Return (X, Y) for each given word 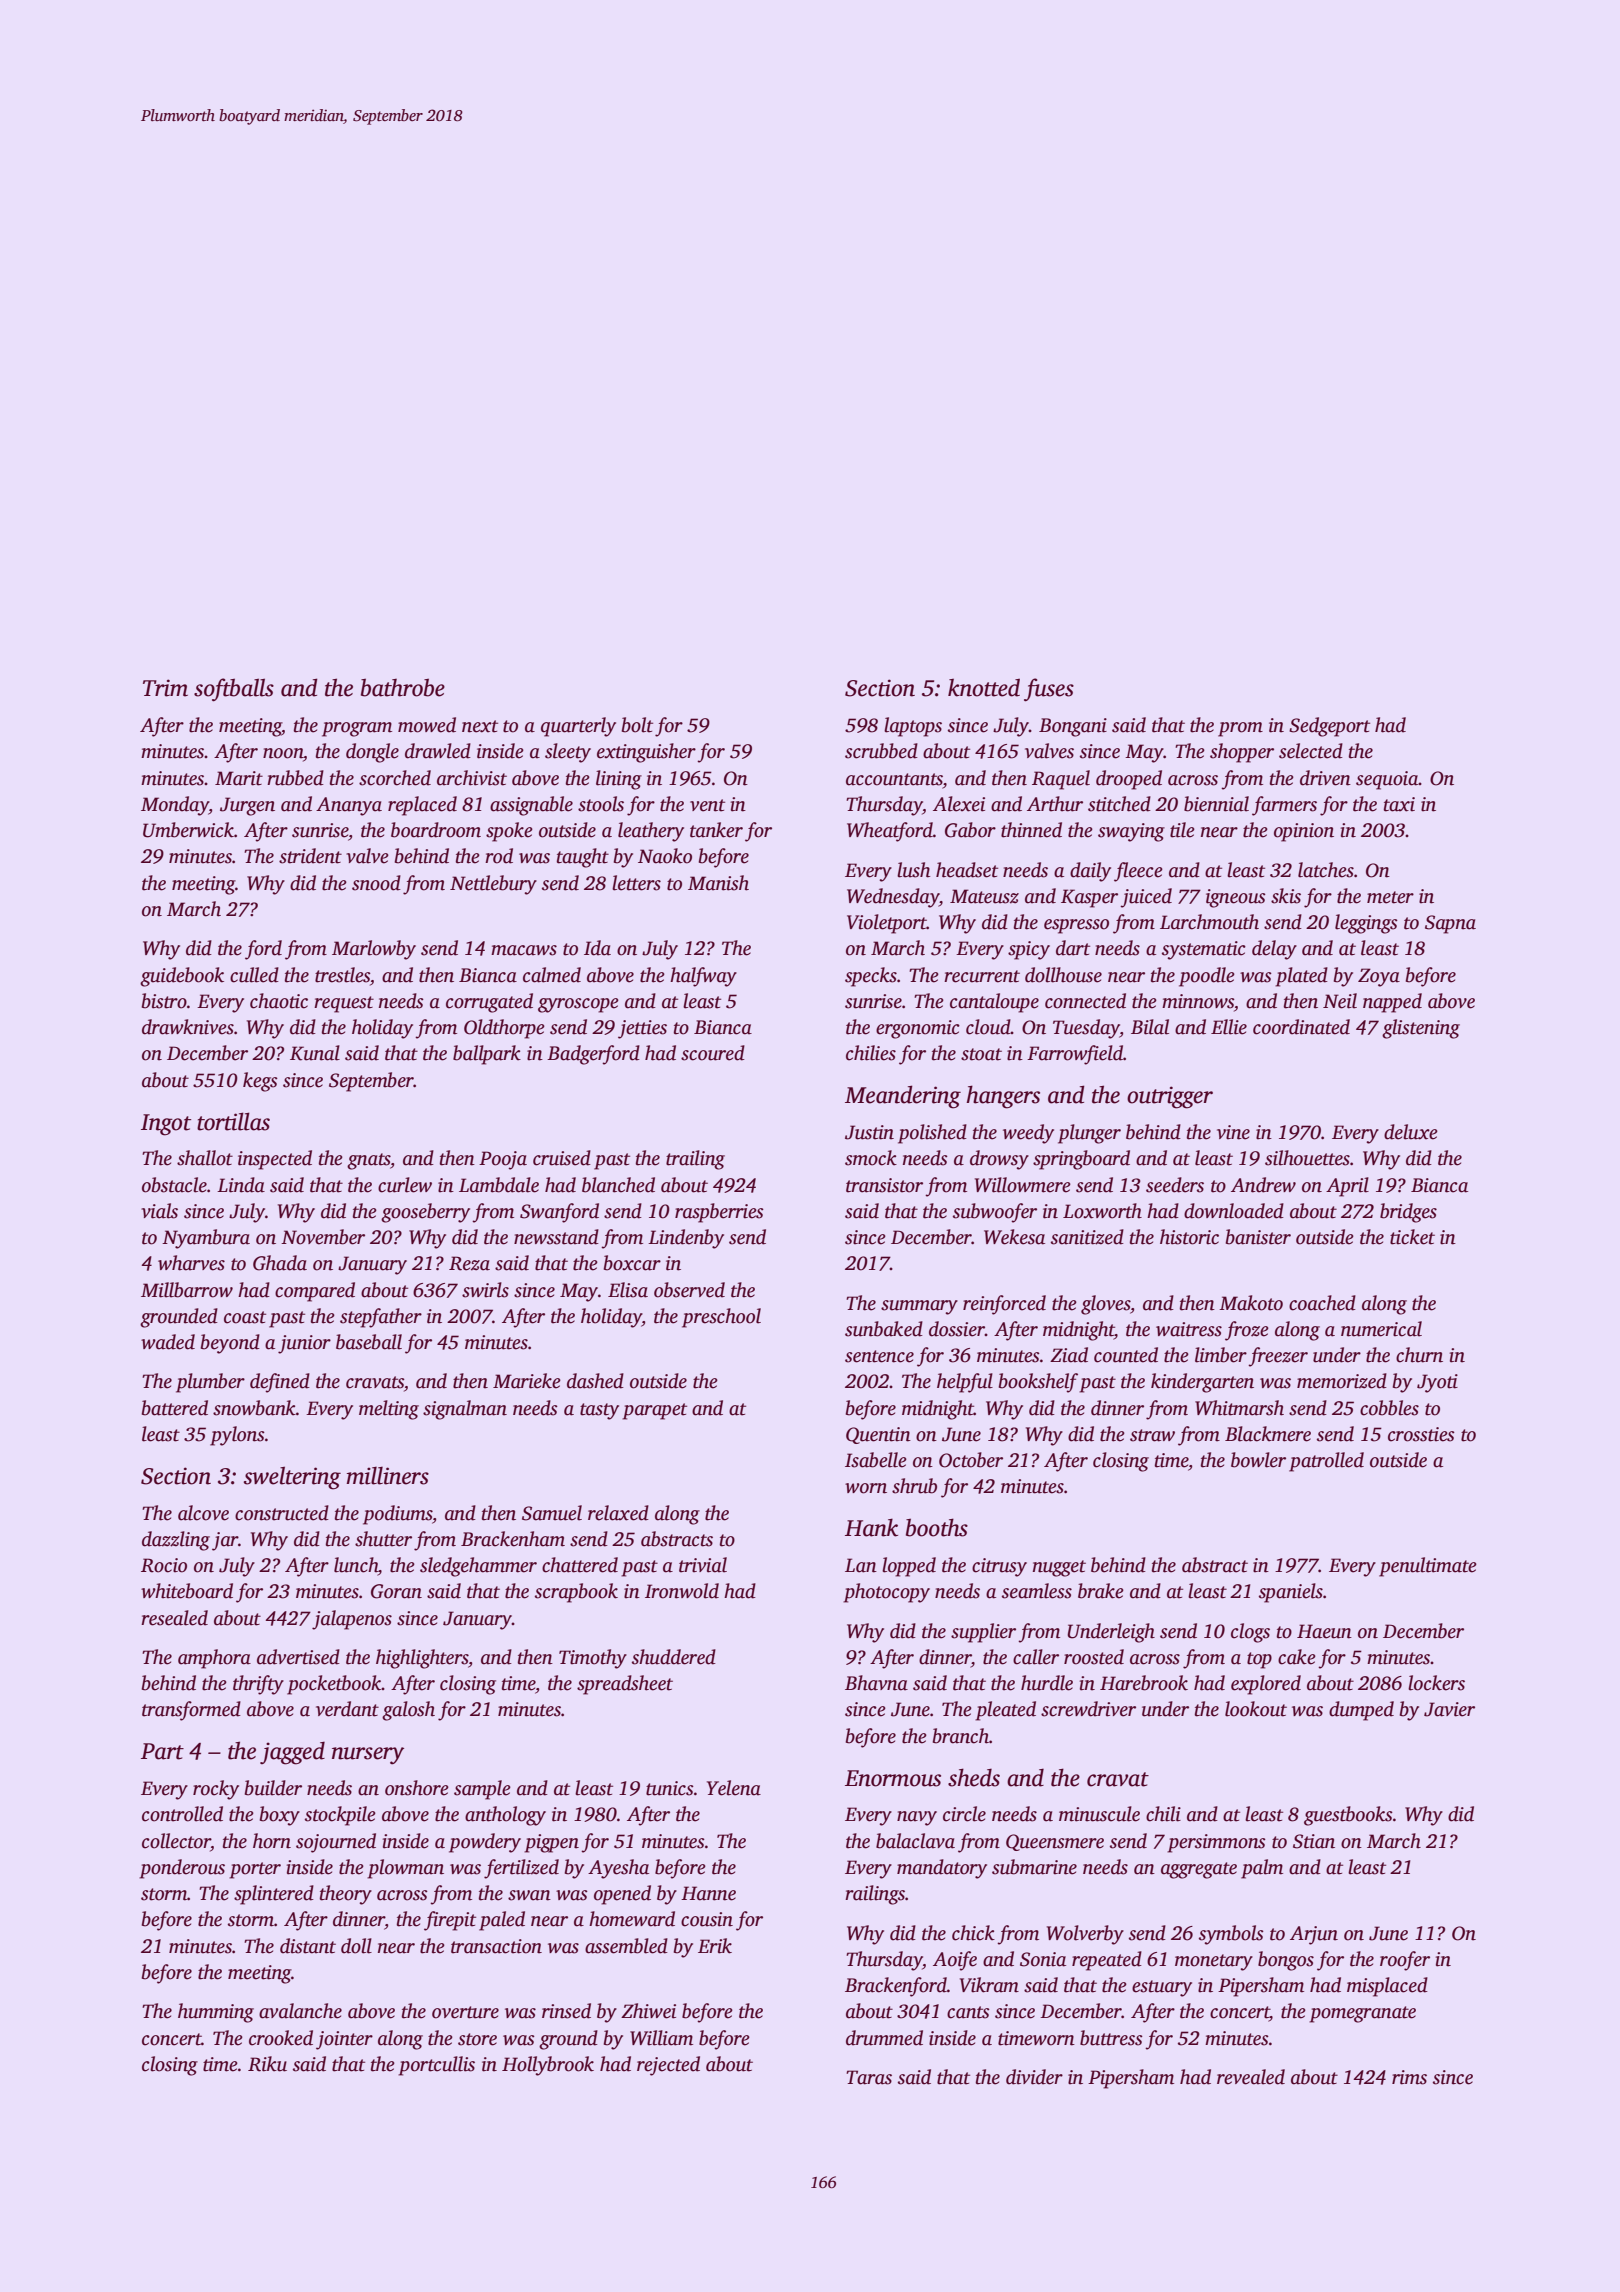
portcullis (436, 2066)
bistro (164, 1001)
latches (1326, 870)
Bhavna (876, 1683)
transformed (191, 1711)
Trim (165, 688)
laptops (913, 727)
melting (389, 1410)
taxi (1399, 804)
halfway (703, 977)
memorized (1342, 1381)
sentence (879, 1356)
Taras (869, 2077)
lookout (1256, 1709)
